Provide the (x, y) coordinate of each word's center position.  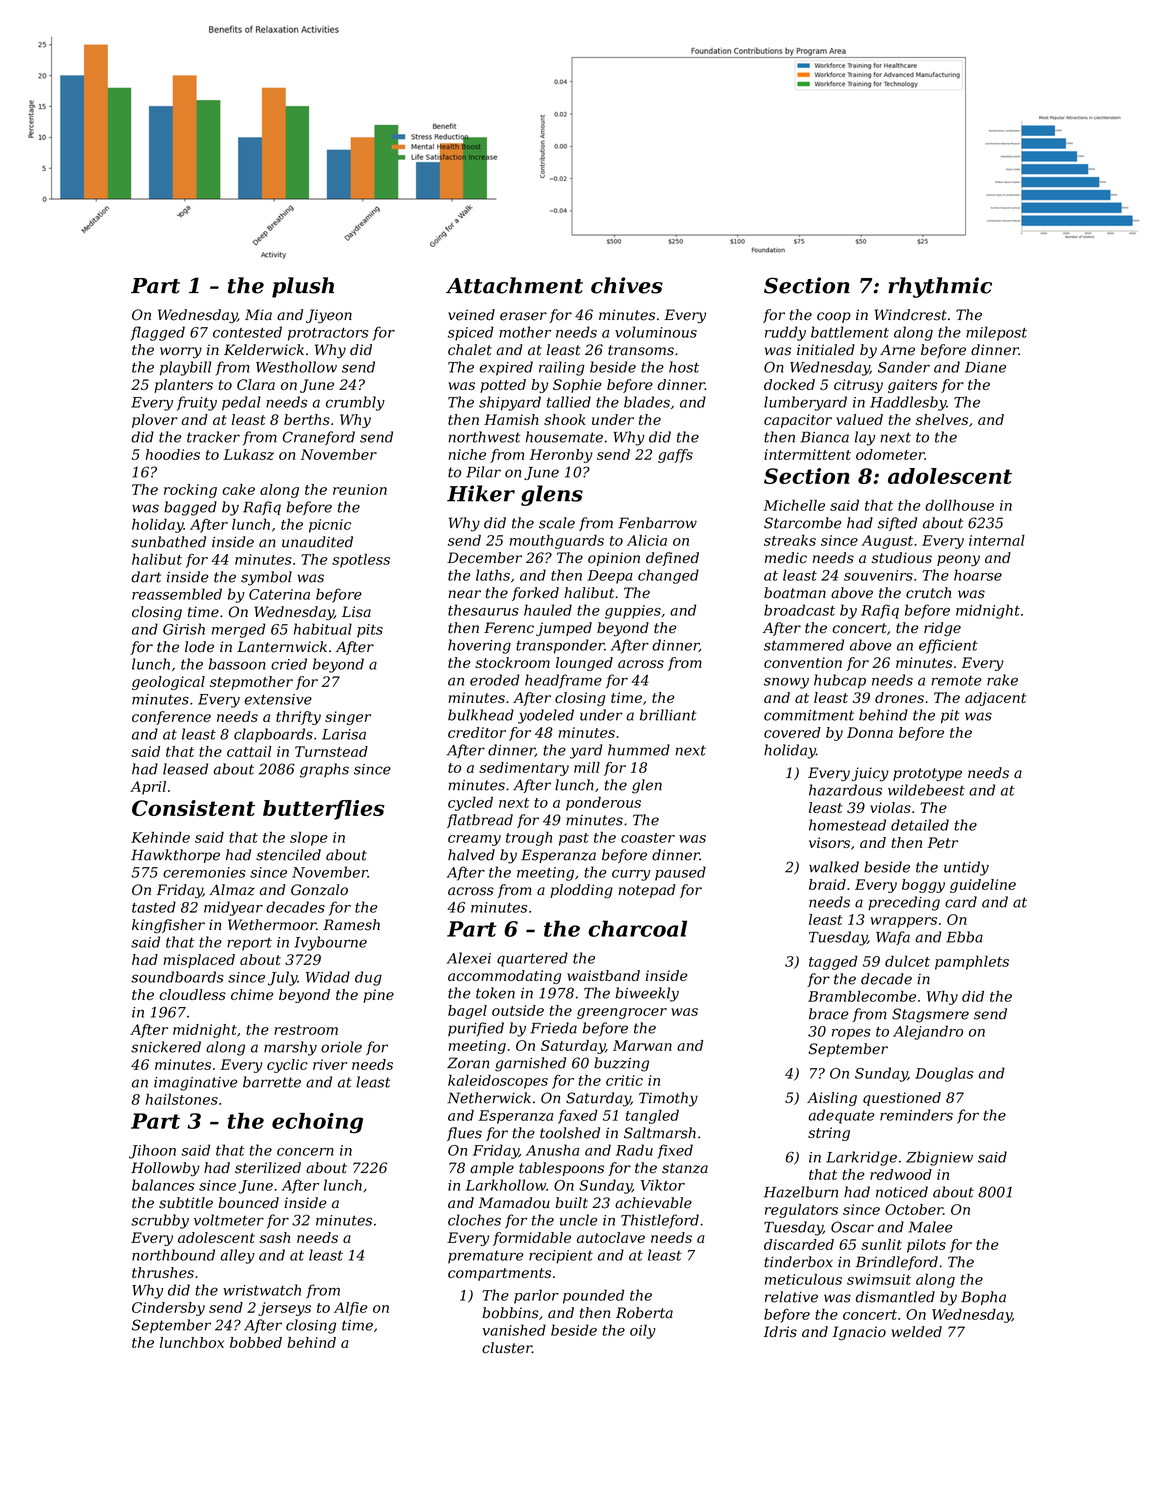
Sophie (577, 386)
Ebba (964, 937)
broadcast (799, 610)
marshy (290, 1048)
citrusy (858, 386)
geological (168, 683)
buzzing (621, 1064)
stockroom (512, 662)
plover (155, 421)
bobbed (256, 1342)
